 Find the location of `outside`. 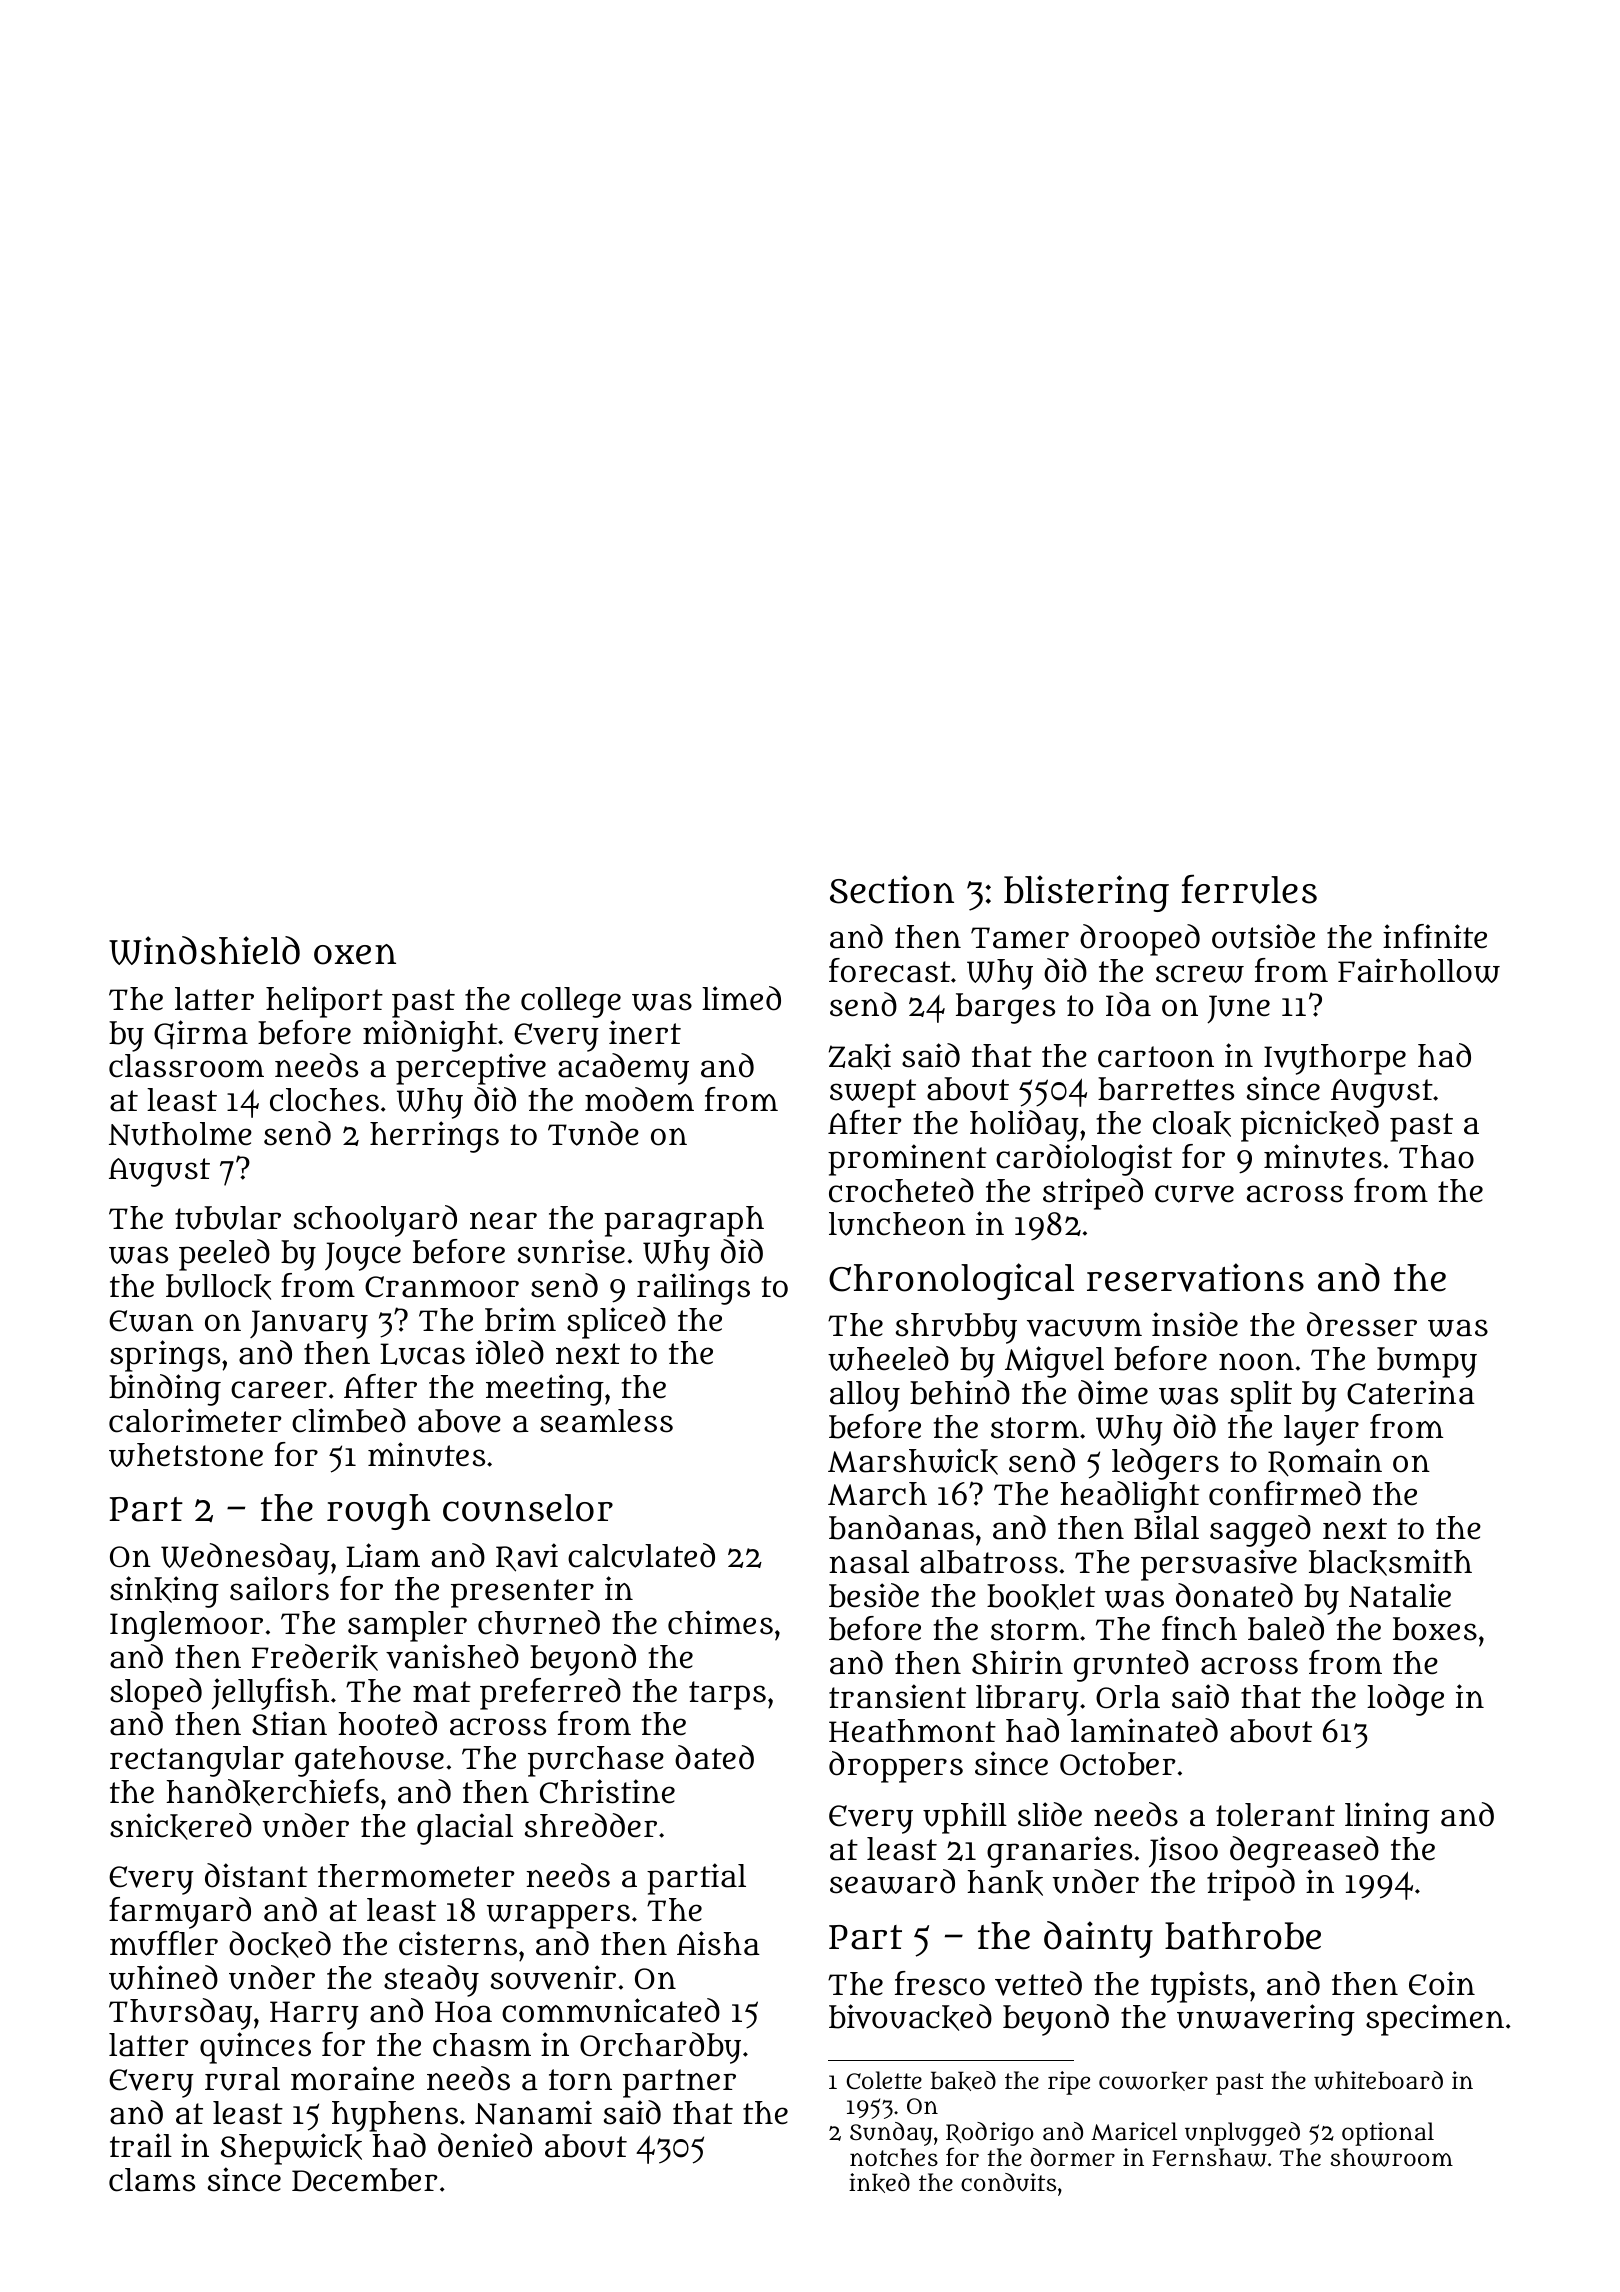

outside is located at coordinates (1263, 936).
